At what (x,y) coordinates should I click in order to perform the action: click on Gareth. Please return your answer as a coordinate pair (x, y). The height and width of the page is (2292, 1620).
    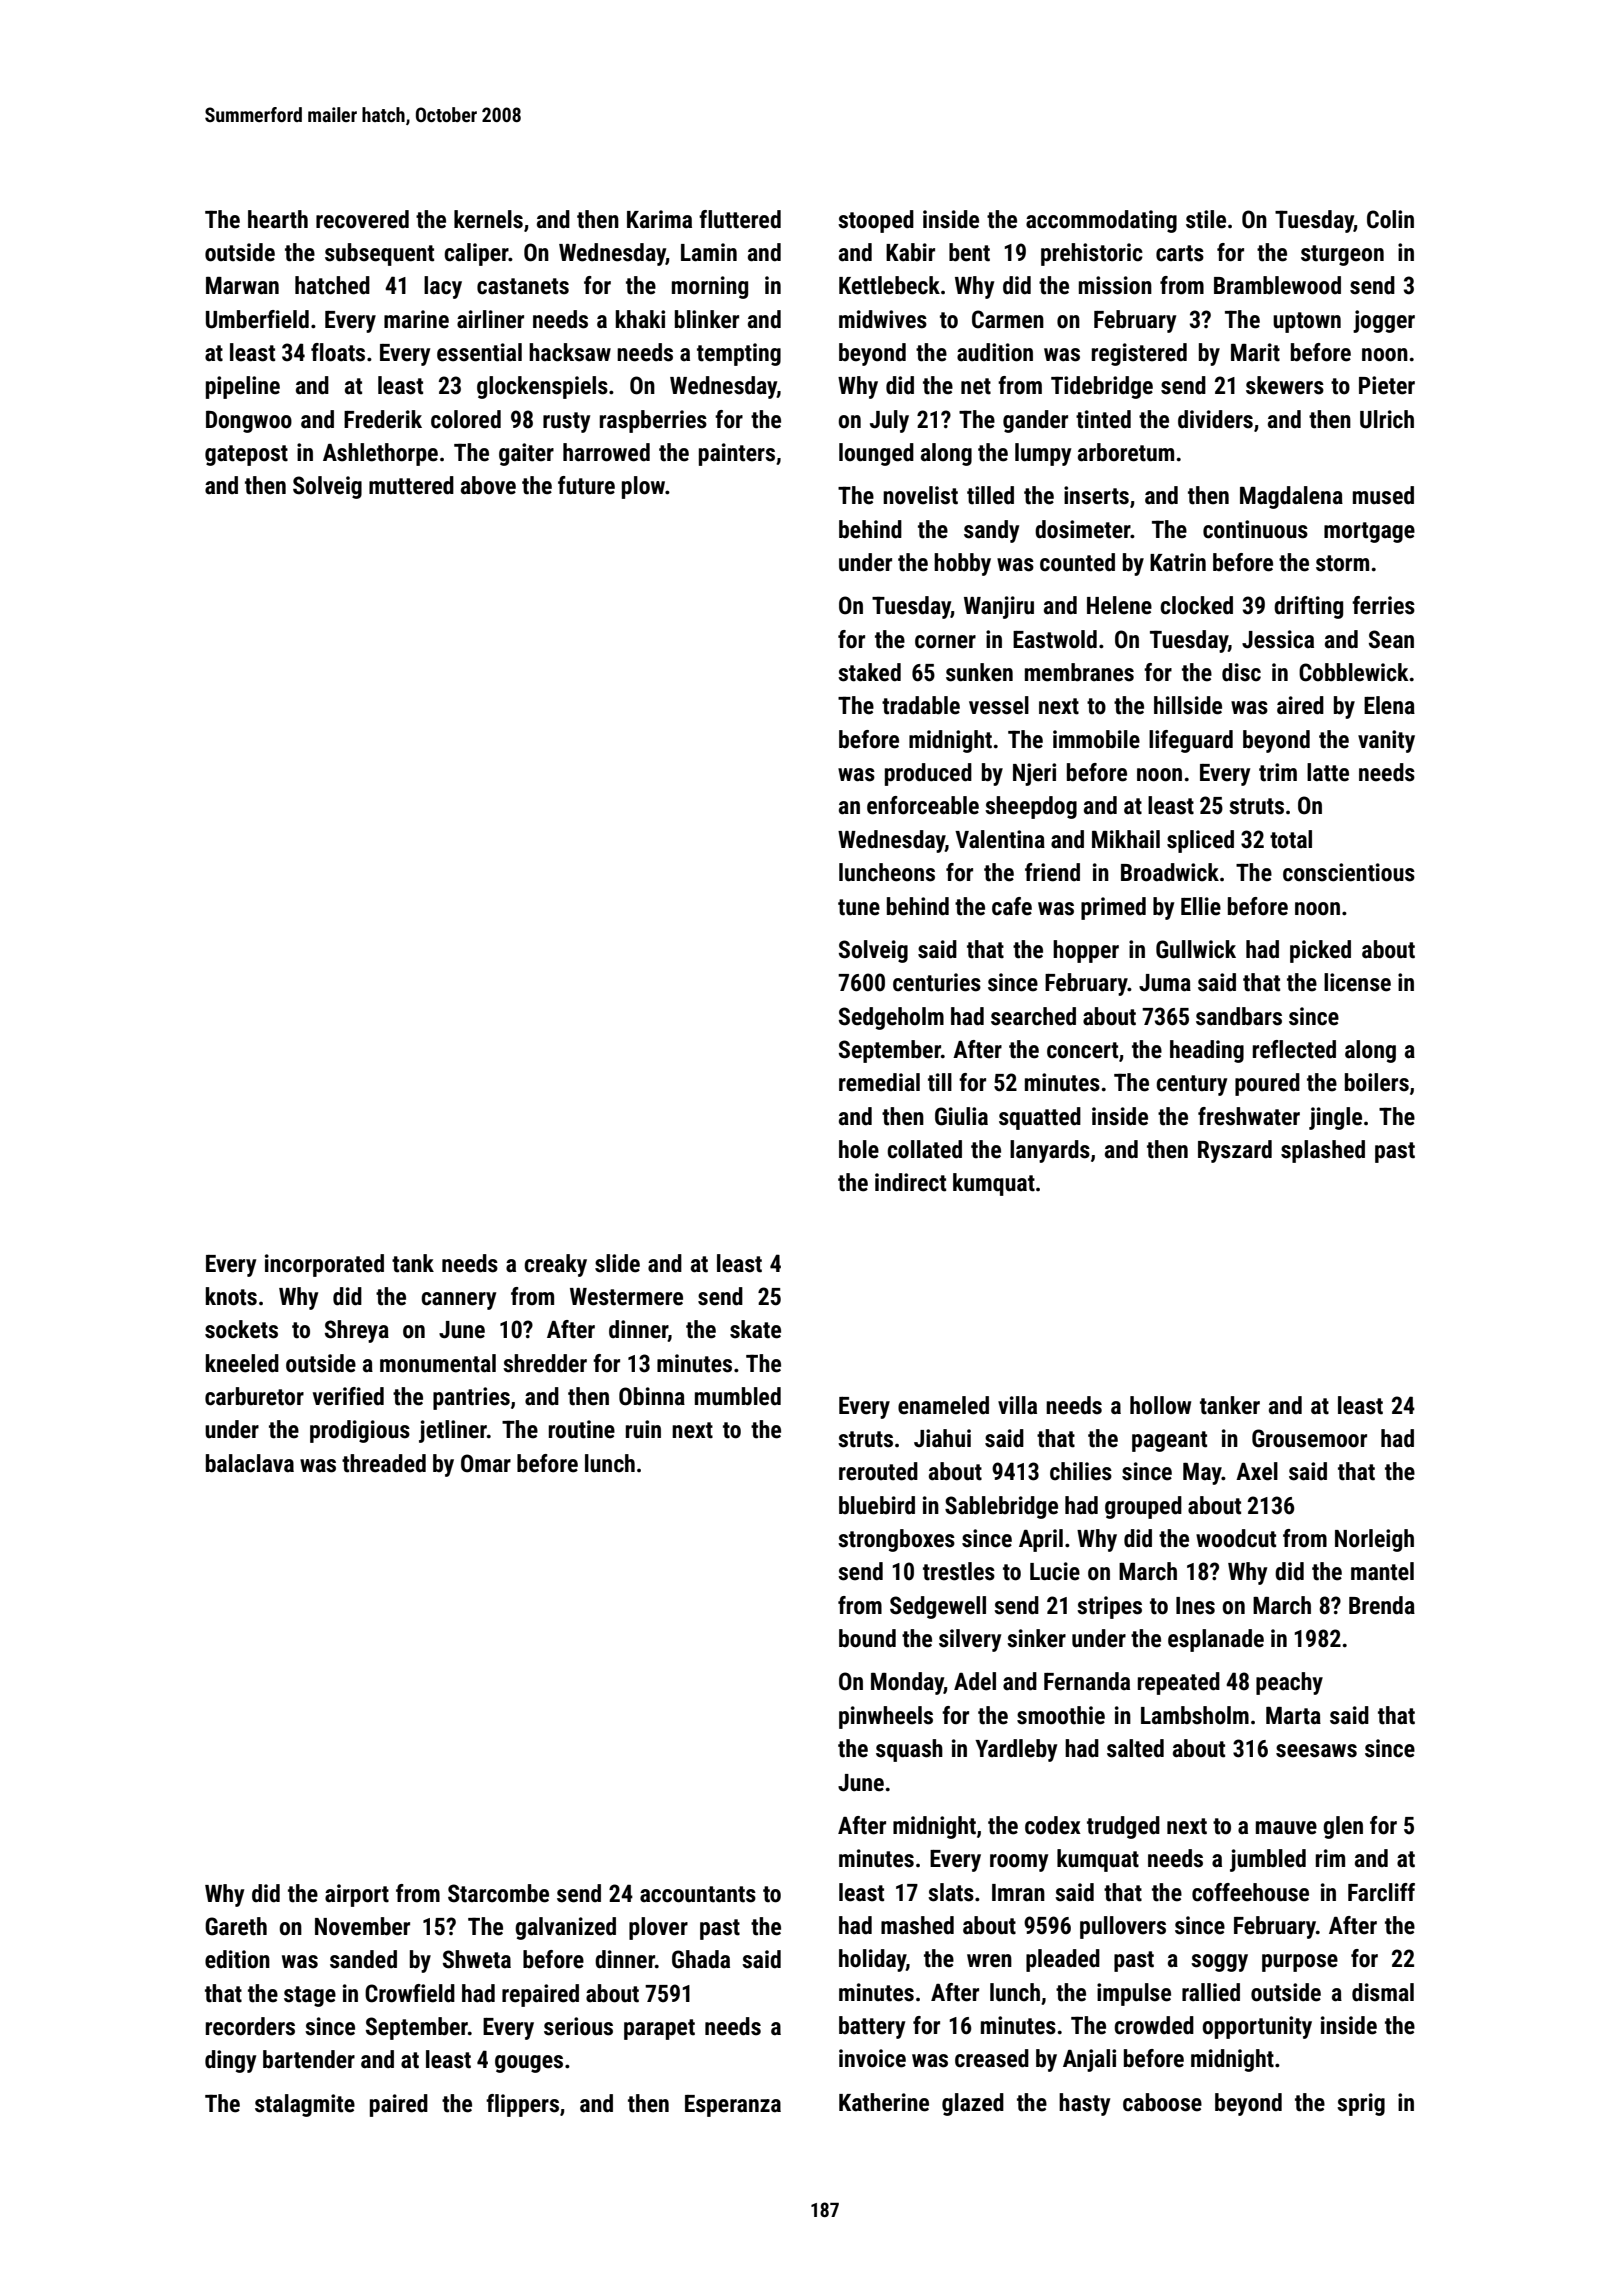
    Looking at the image, I should click on (236, 1926).
